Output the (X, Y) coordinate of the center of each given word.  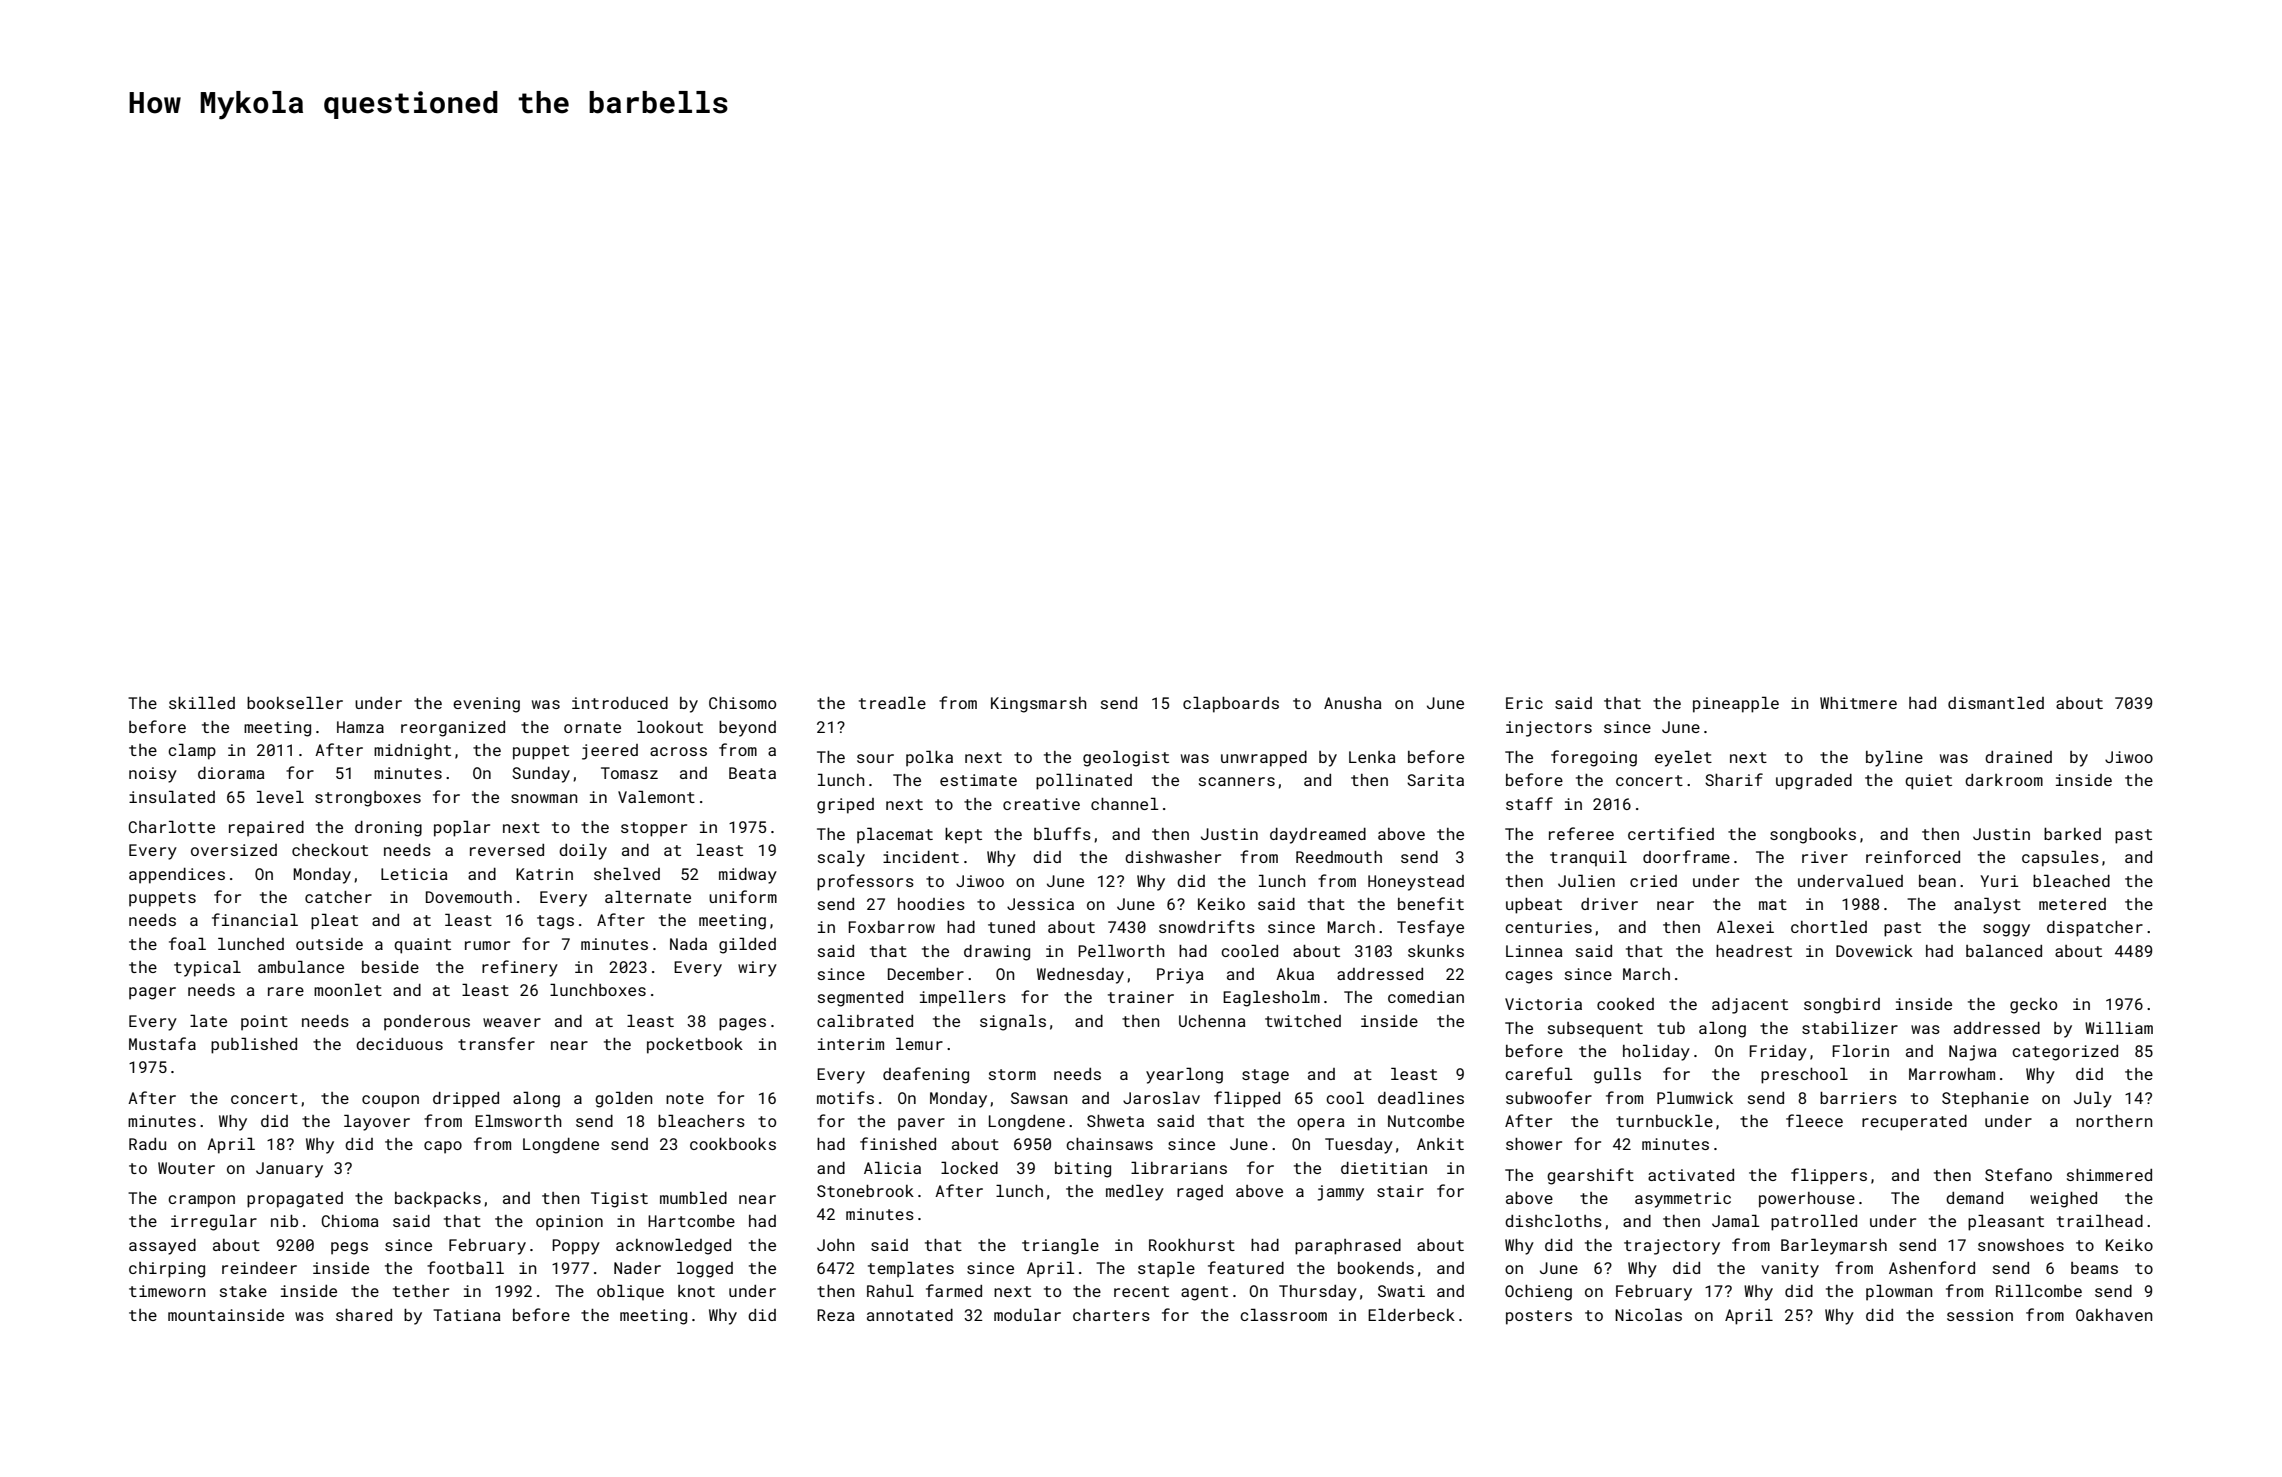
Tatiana (467, 1315)
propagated (295, 1200)
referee (1581, 833)
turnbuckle (1664, 1120)
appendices (177, 876)
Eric (1524, 703)
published (254, 1045)
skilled (202, 702)
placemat (895, 835)
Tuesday (1359, 1146)
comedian (1426, 997)
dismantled (1996, 702)
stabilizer (1850, 1027)
